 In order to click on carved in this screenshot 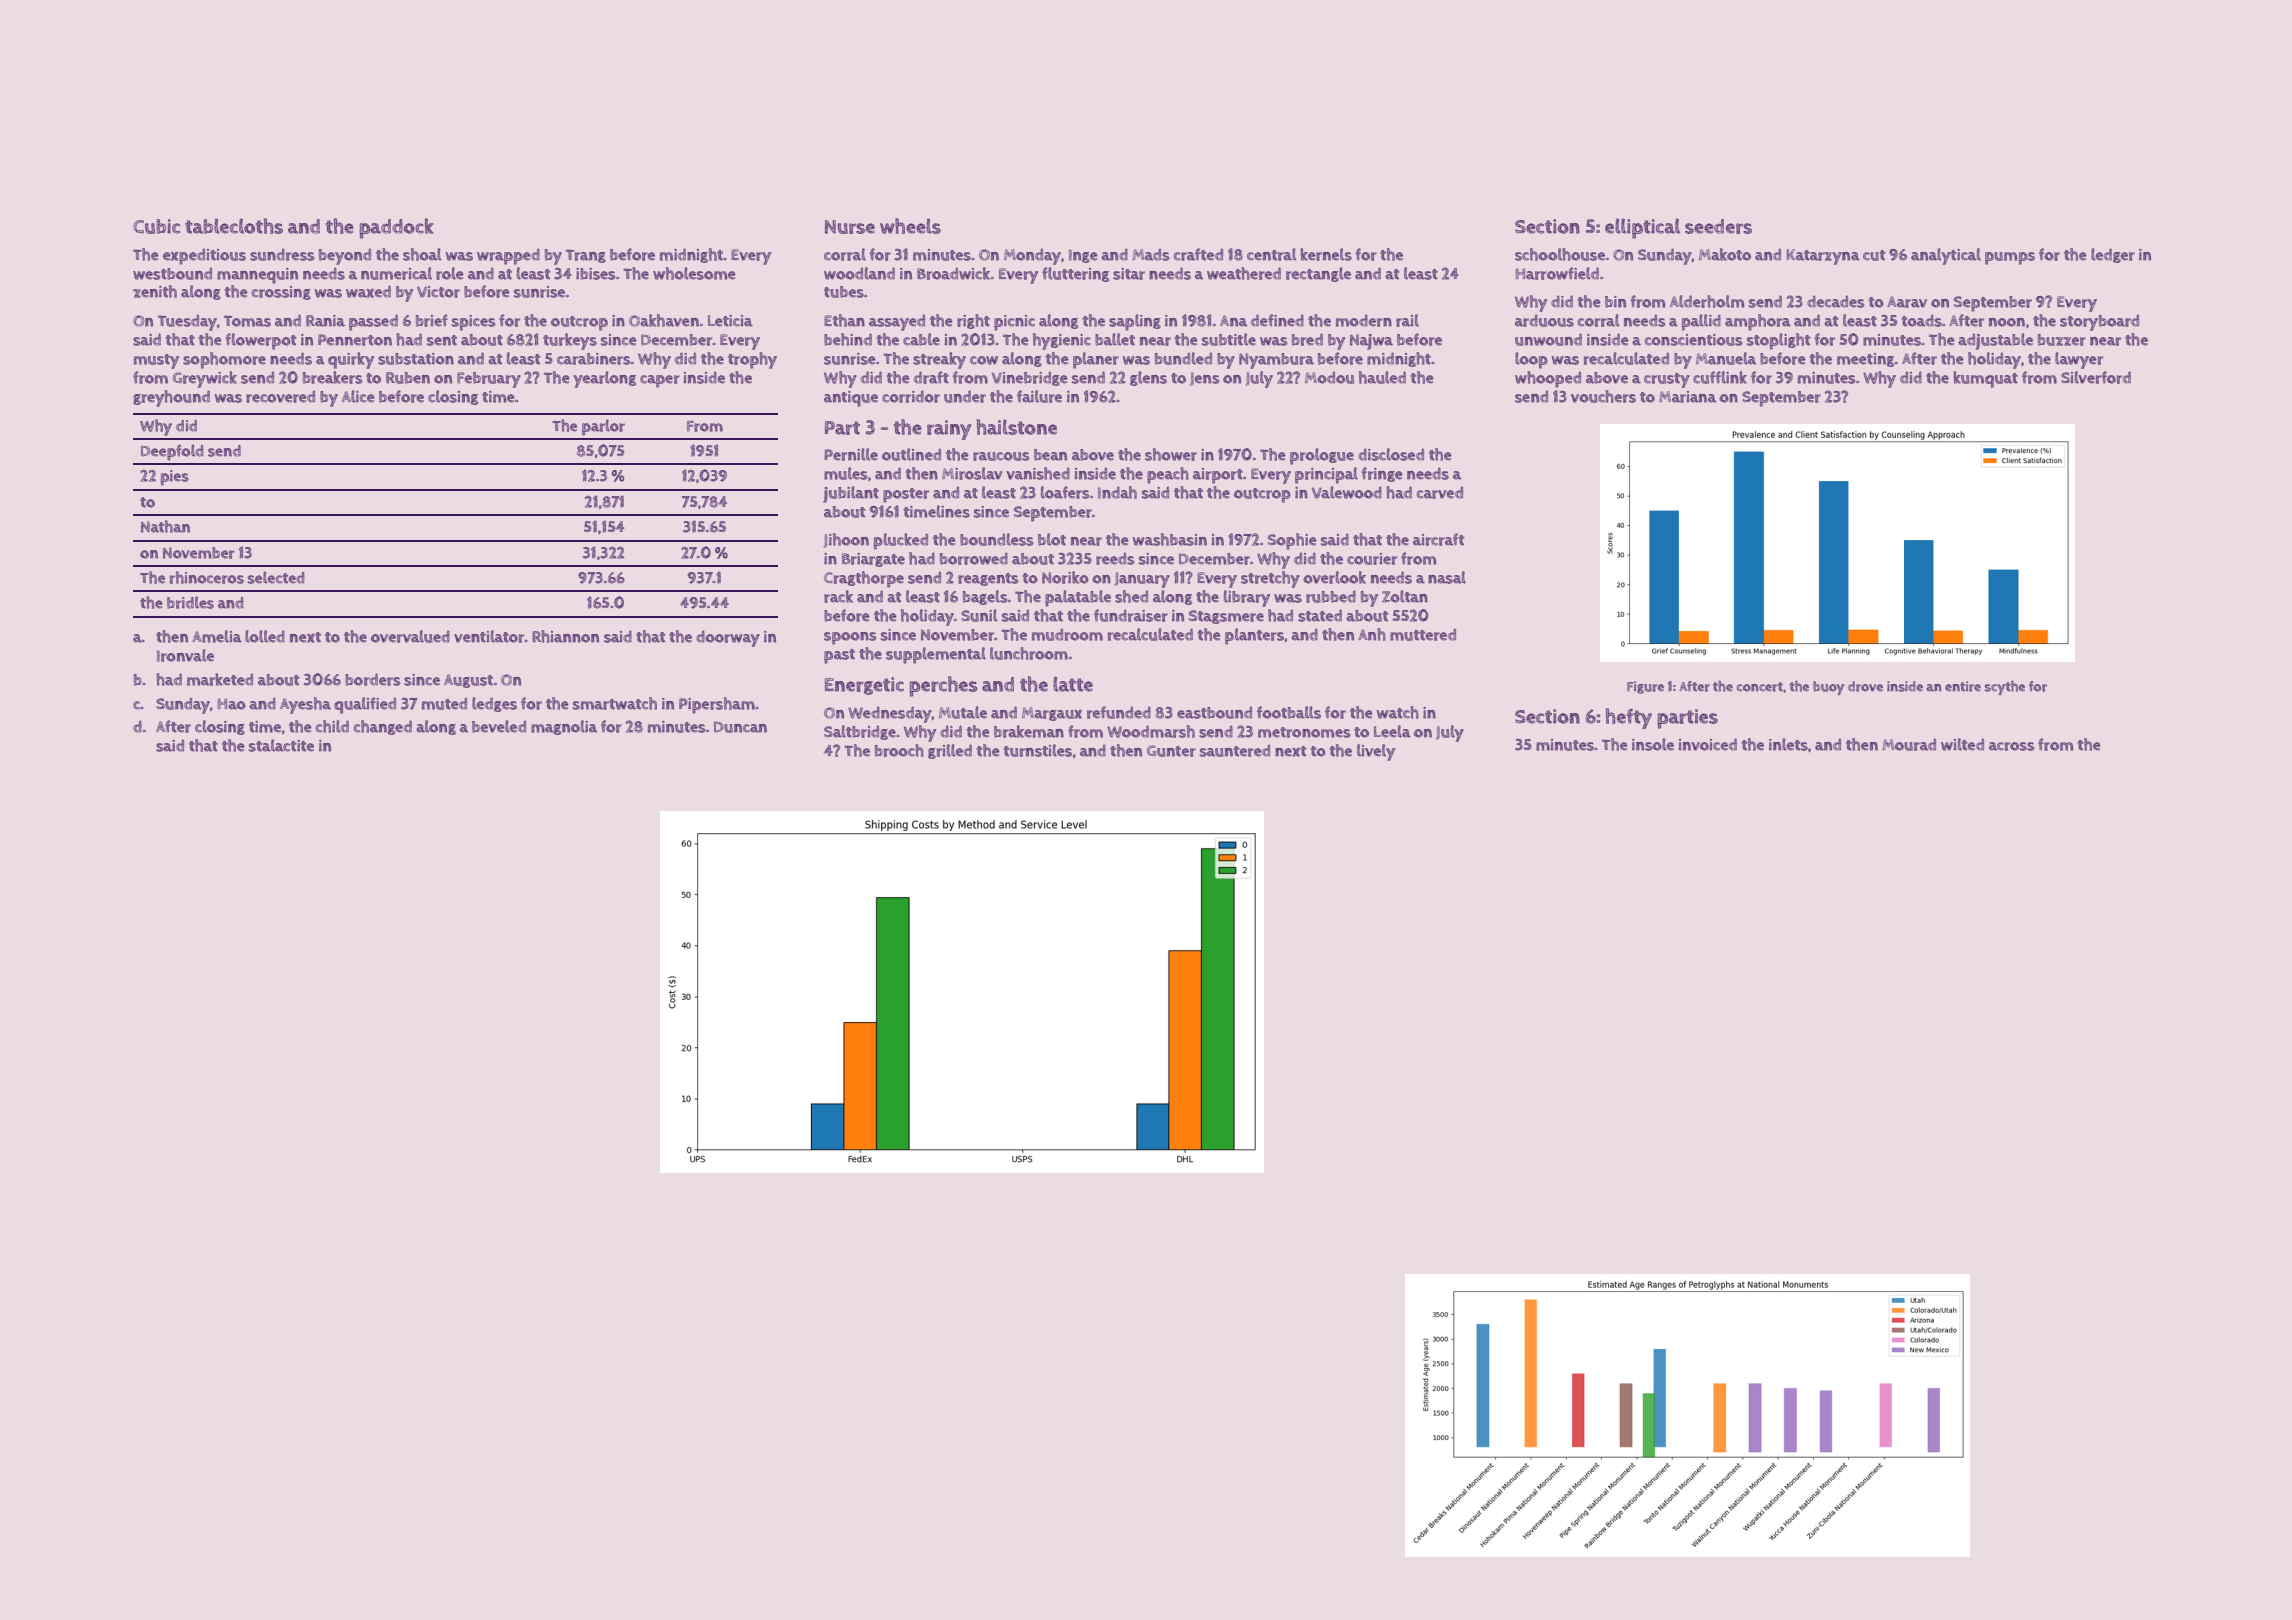, I will do `click(1440, 492)`.
